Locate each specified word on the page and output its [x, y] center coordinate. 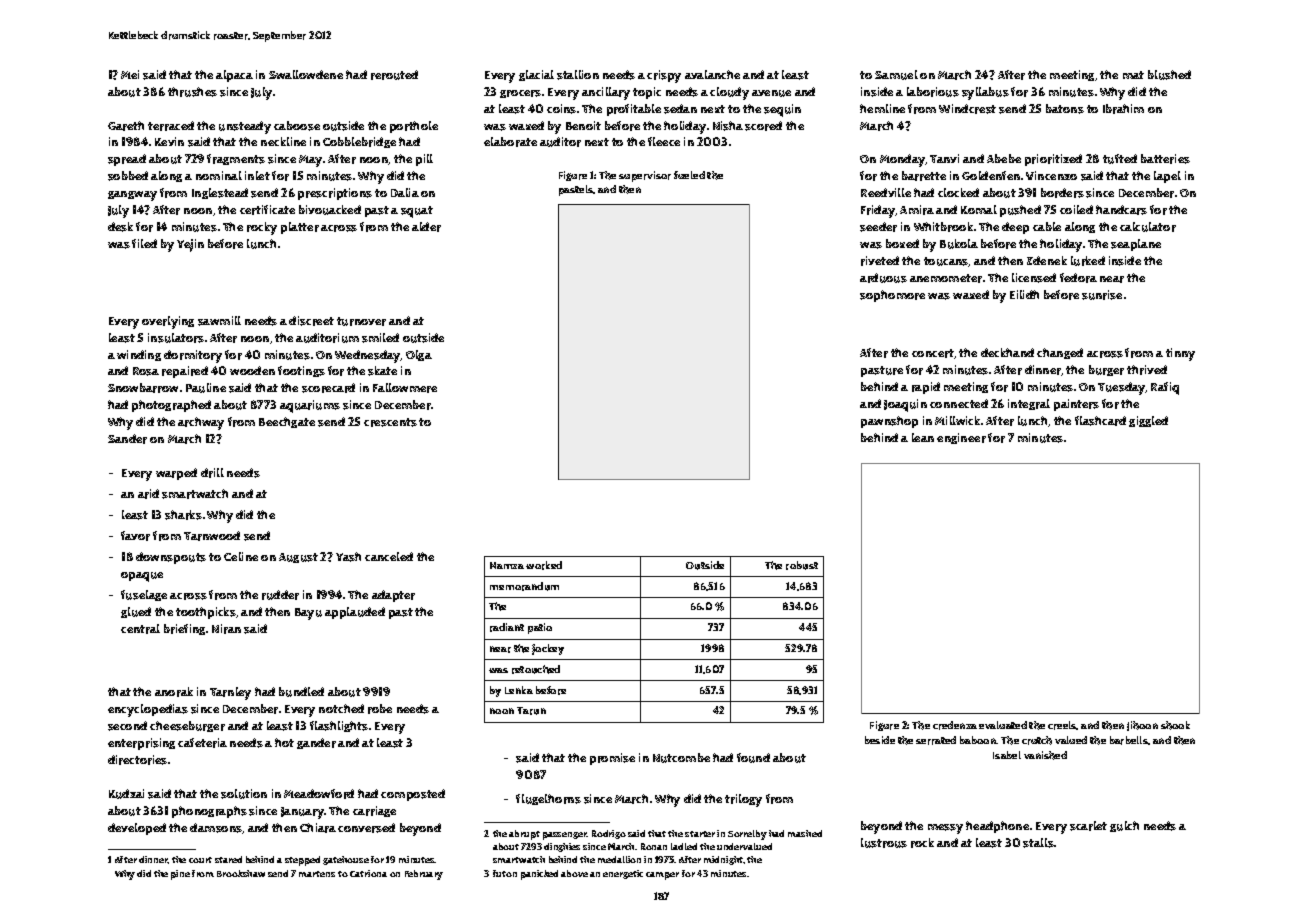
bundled [301, 692]
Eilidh [1024, 294]
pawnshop [889, 422]
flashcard [1100, 421]
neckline [283, 141]
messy [945, 829]
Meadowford [319, 794]
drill [212, 473]
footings [301, 371]
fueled [689, 175]
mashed [805, 833]
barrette [924, 176]
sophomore [892, 296]
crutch [1037, 740]
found [753, 758]
